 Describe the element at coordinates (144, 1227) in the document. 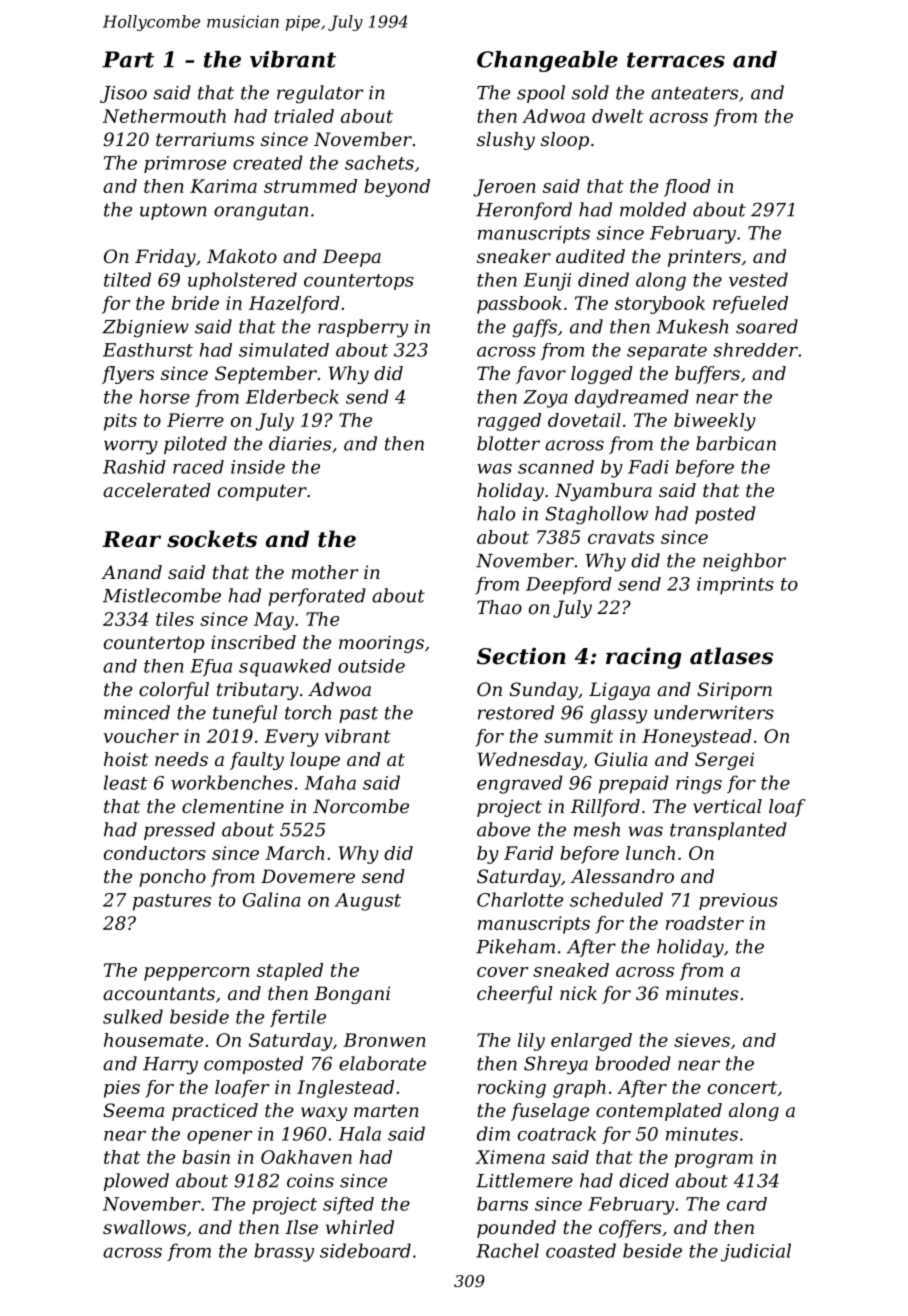

I see `swallows` at that location.
